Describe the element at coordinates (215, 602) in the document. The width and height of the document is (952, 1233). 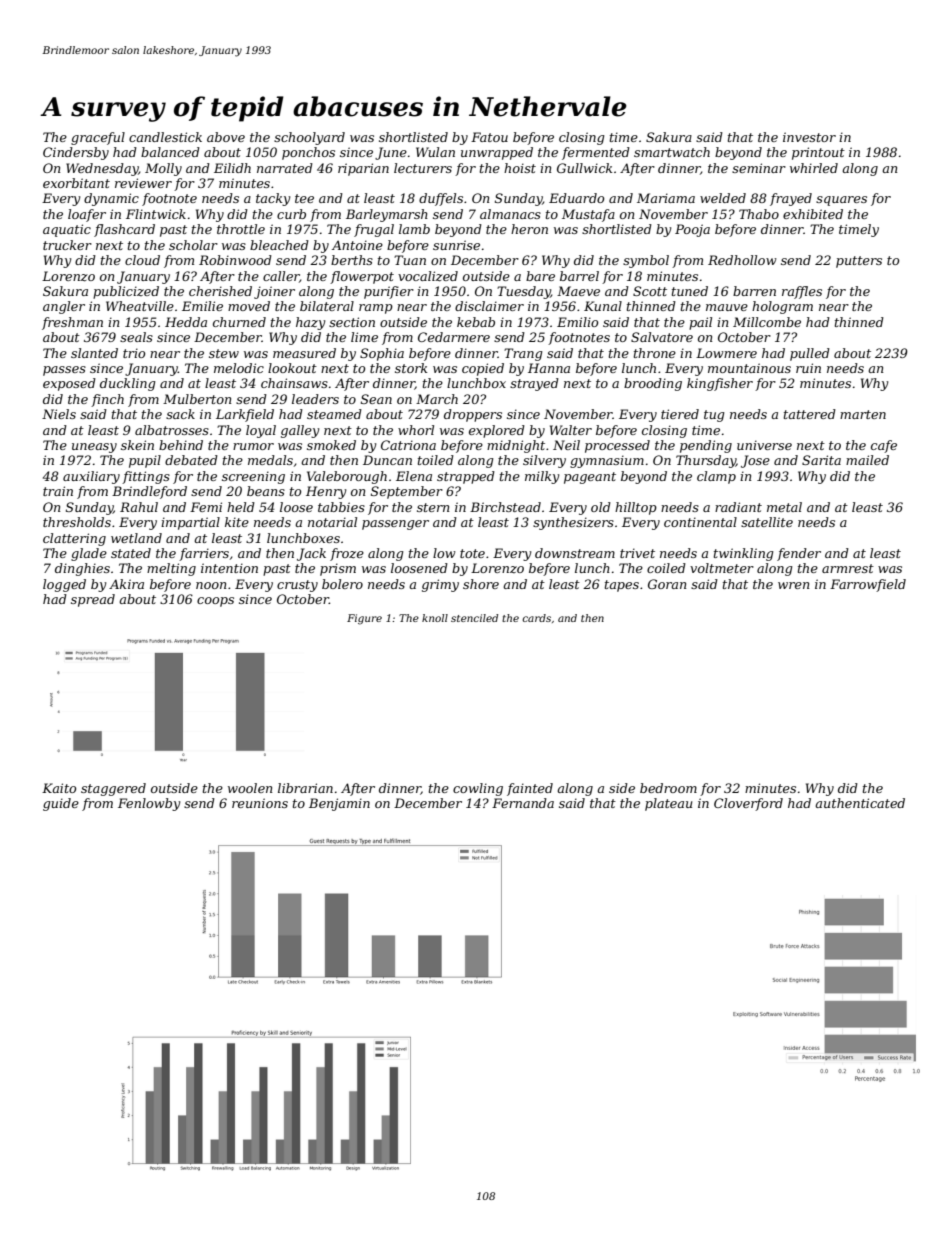
I see `coops` at that location.
